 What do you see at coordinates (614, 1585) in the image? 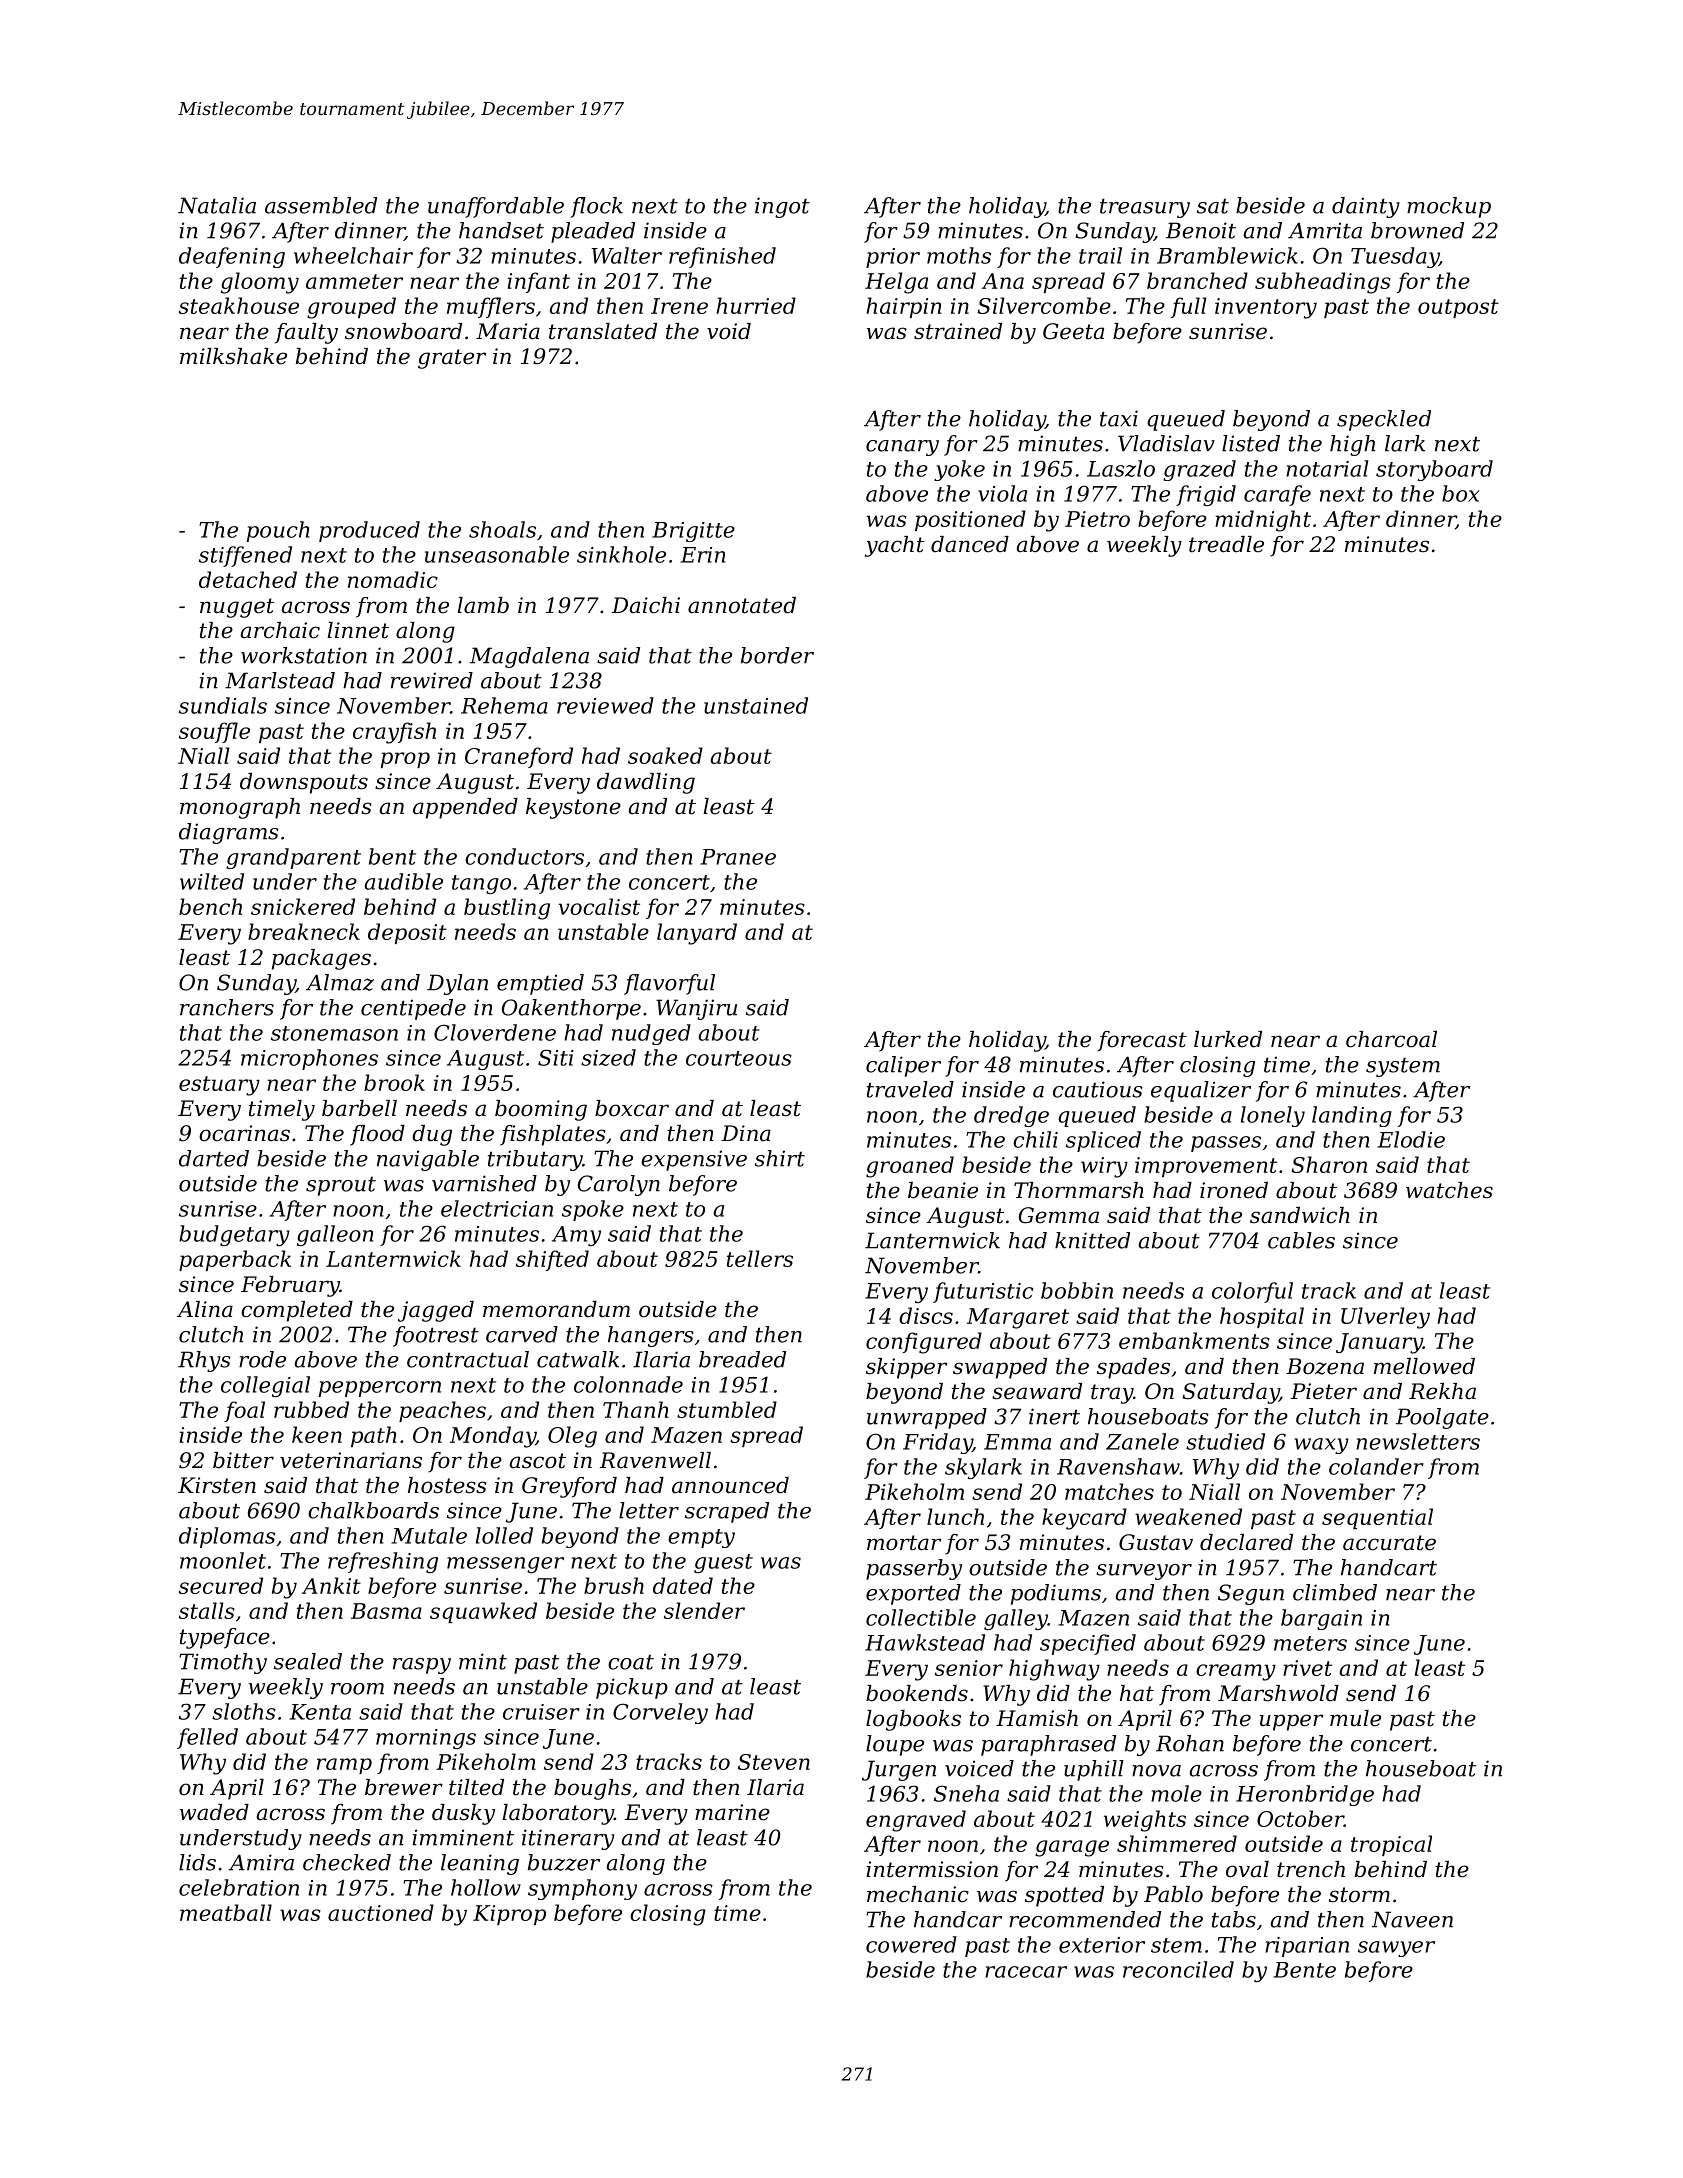
I see `brush` at bounding box center [614, 1585].
